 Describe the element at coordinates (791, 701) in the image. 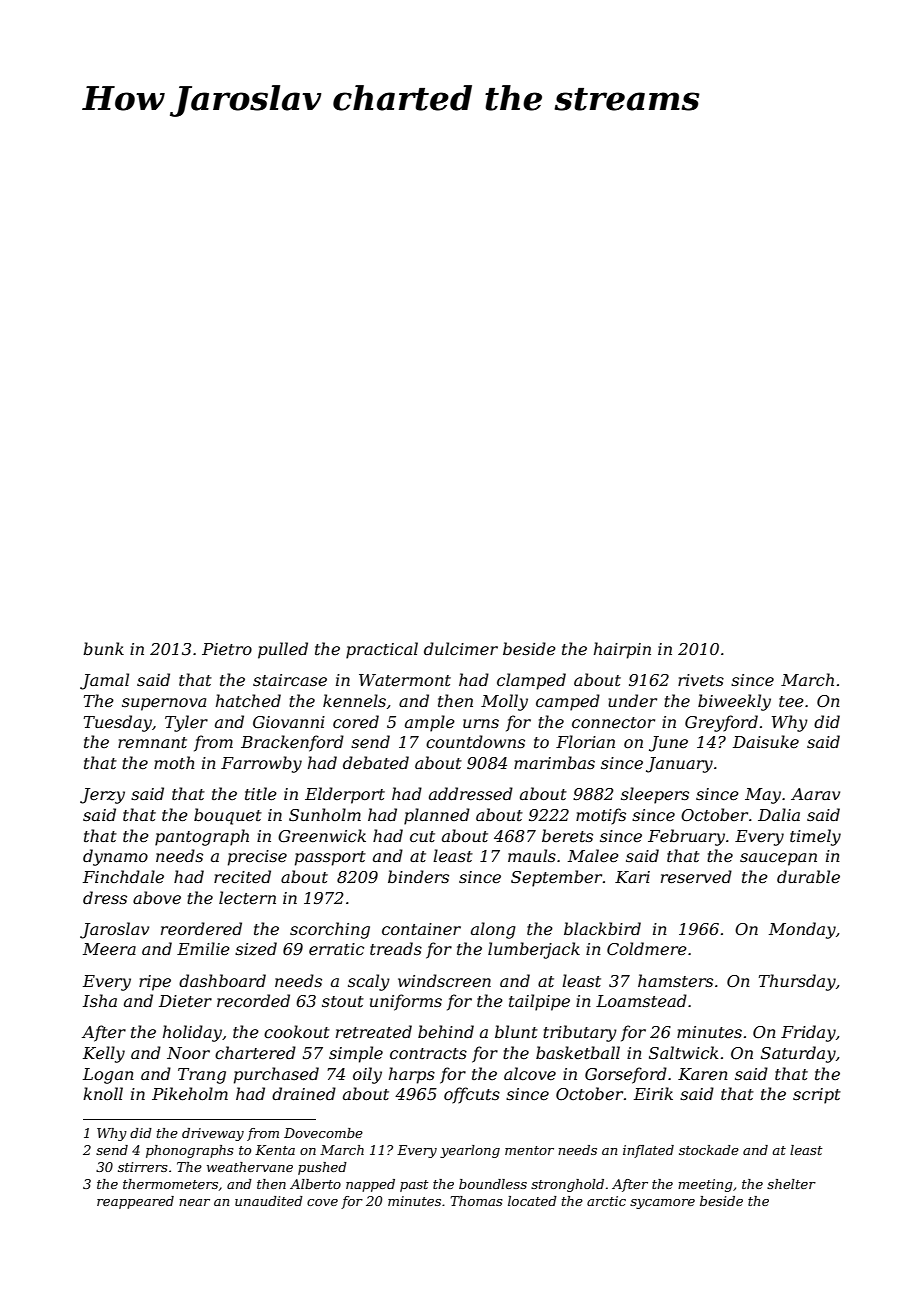

I see `tee` at that location.
